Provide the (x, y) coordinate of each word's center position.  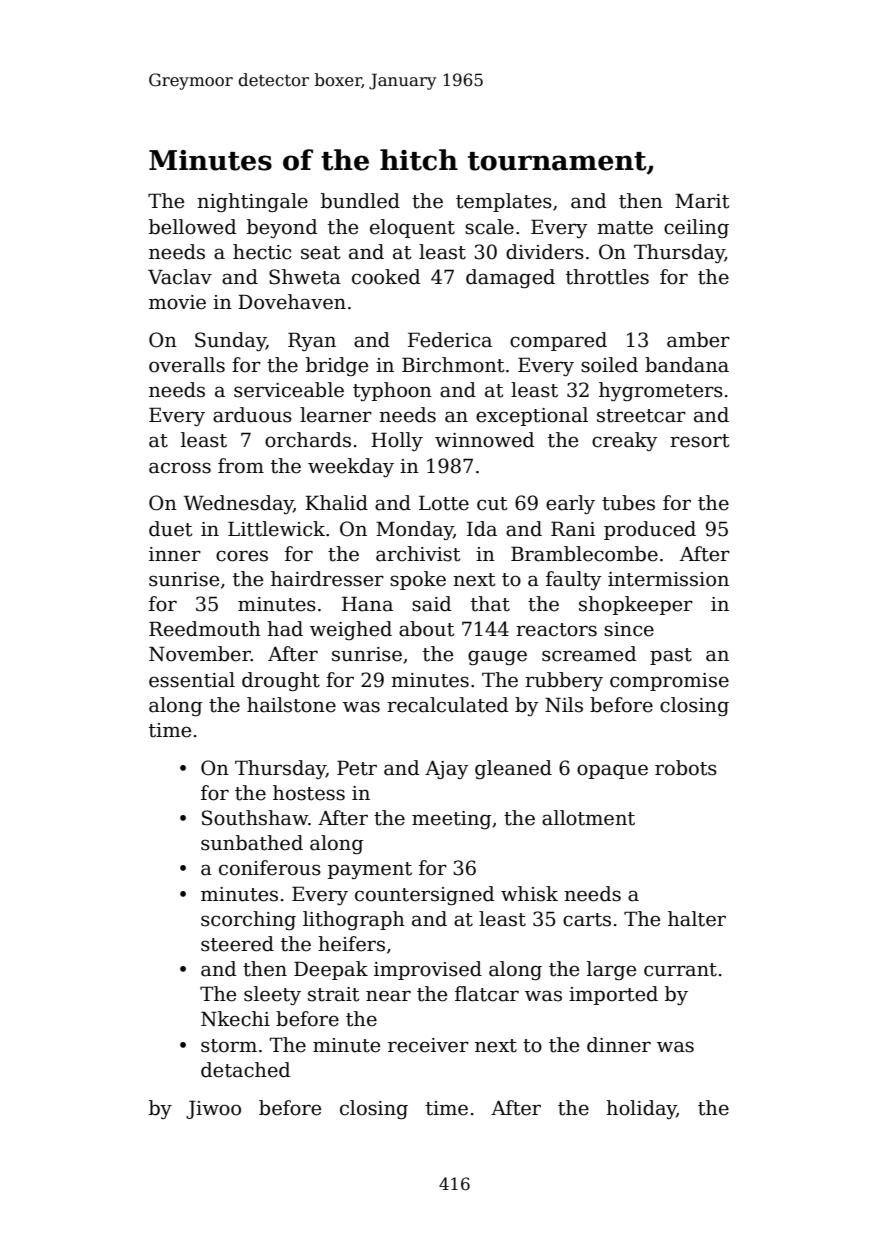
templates (504, 202)
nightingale (252, 202)
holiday (641, 1109)
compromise (669, 682)
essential (192, 680)
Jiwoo (213, 1109)
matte (625, 228)
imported (613, 995)
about (426, 629)
